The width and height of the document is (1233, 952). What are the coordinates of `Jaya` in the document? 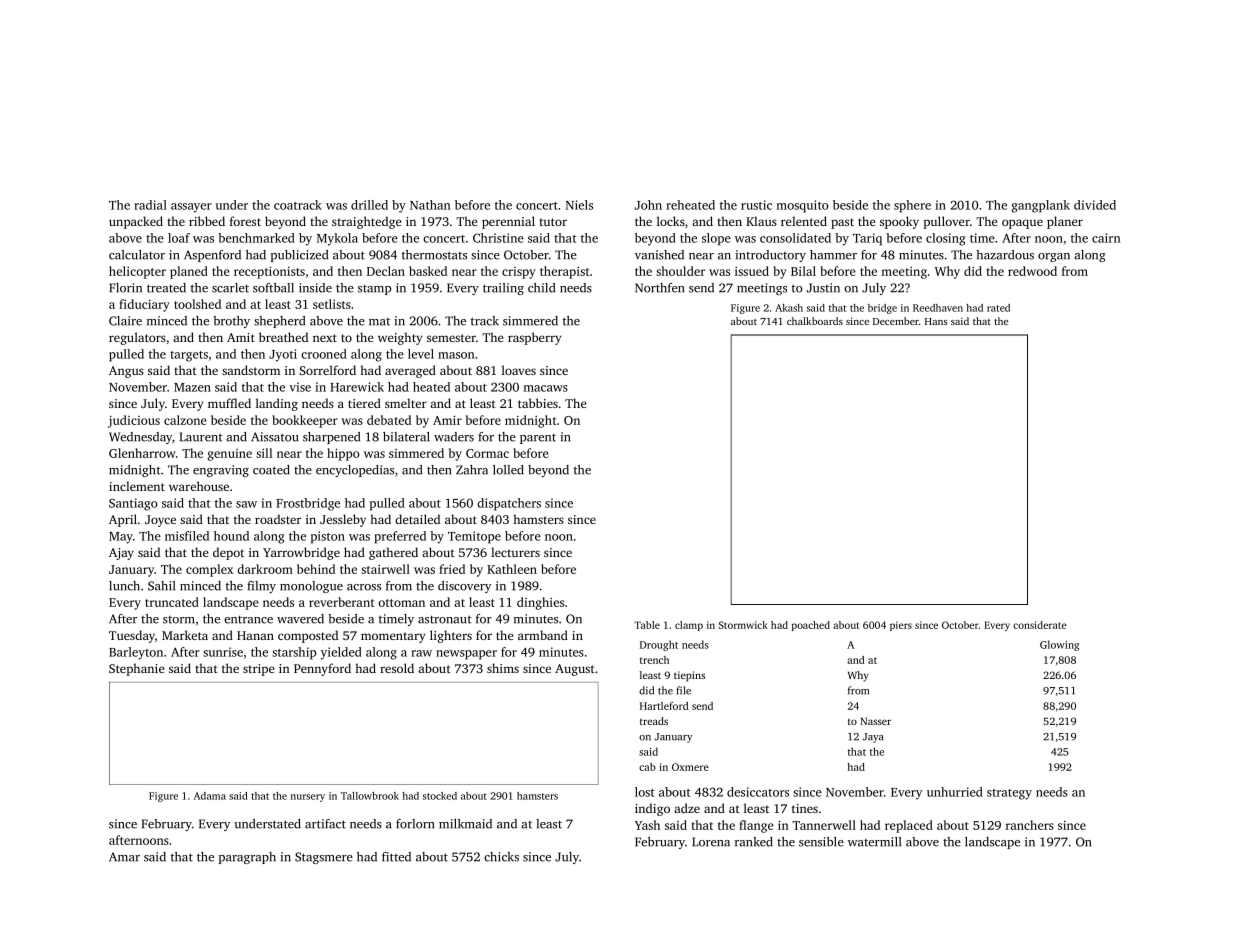 It's located at (873, 738).
